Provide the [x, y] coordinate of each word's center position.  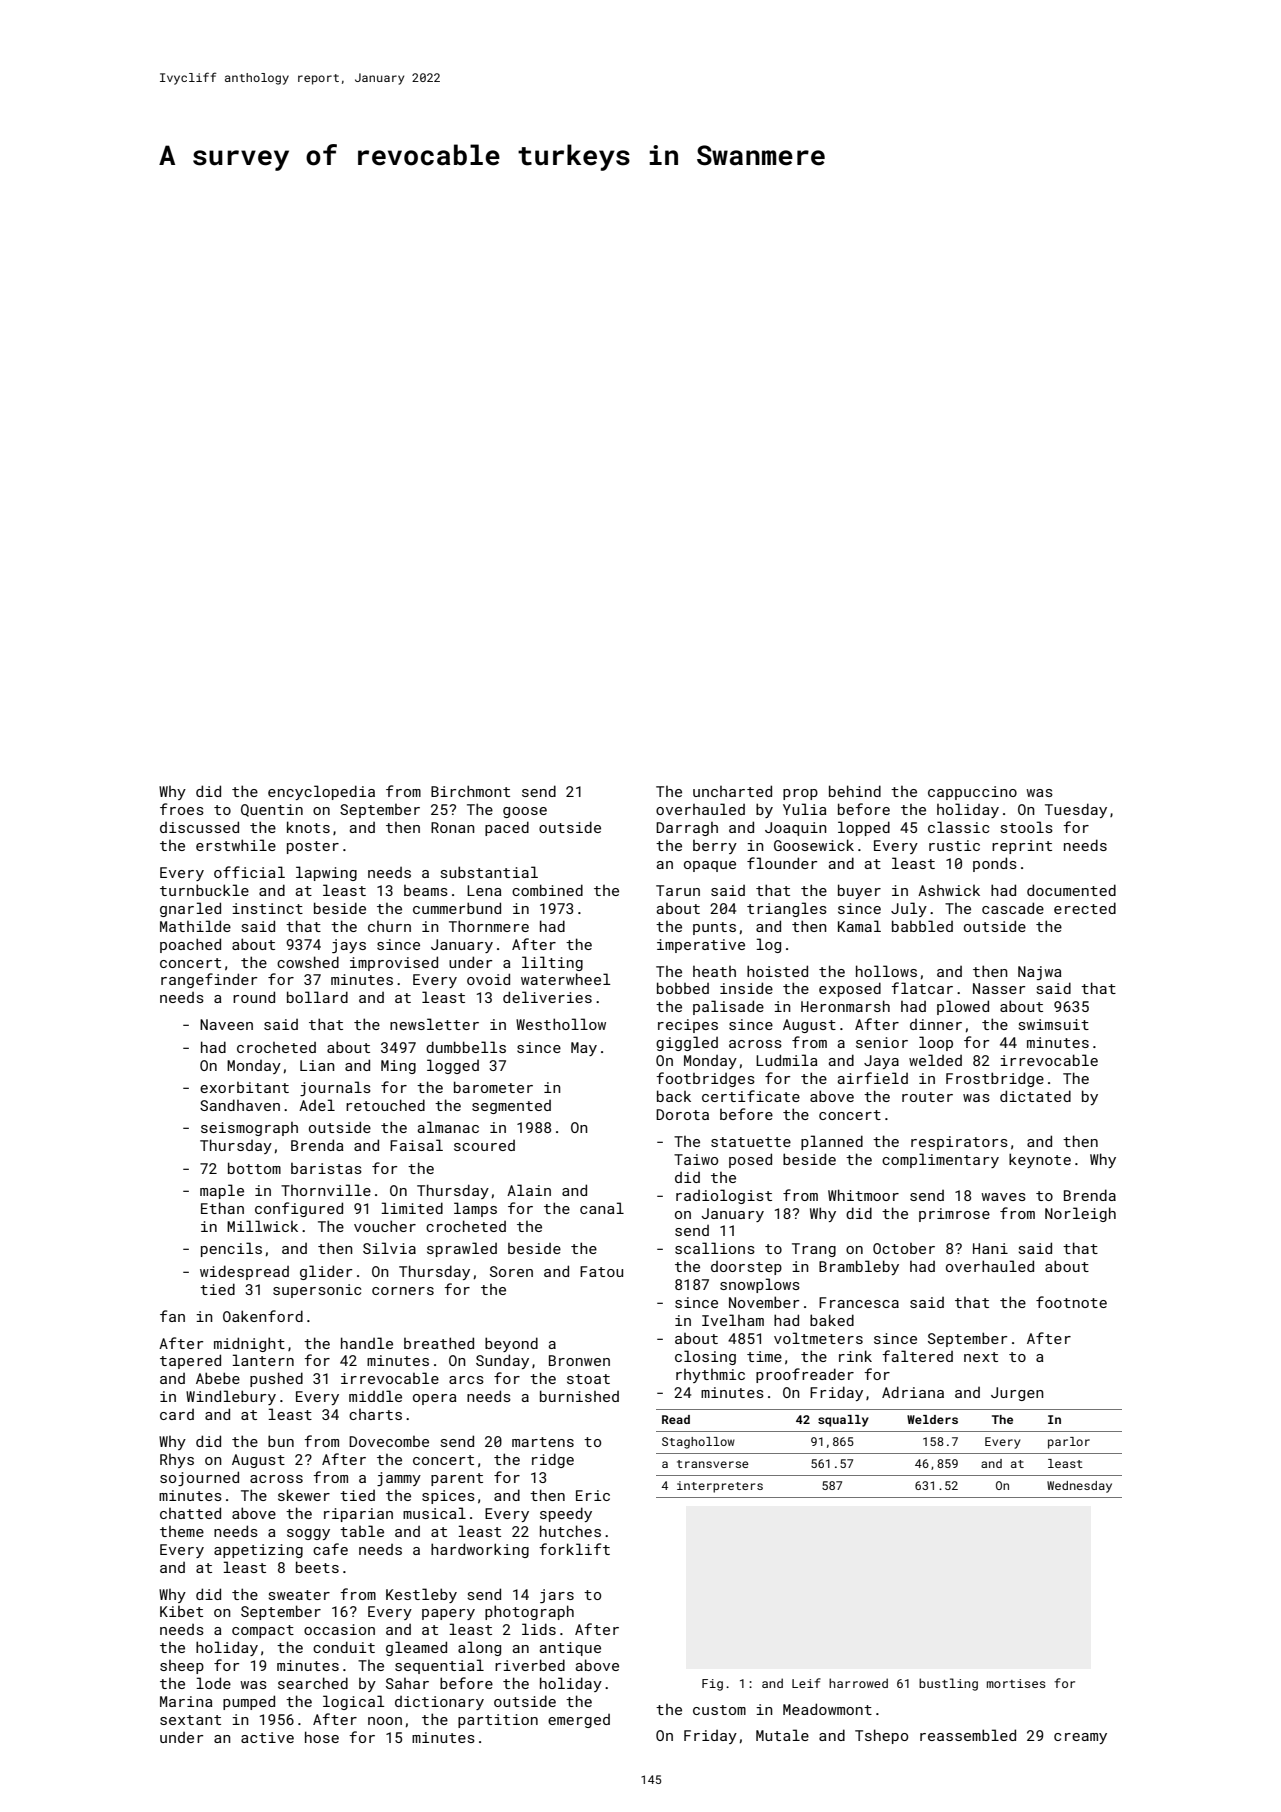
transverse [713, 1464]
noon [385, 1721]
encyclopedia [321, 792]
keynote [1040, 1160]
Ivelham [733, 1320]
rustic [954, 845]
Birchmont [470, 791]
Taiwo [696, 1159]
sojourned [199, 1478]
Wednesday [1079, 1487]
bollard [317, 997]
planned [832, 1142]
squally [843, 1421]
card [177, 1414]
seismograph [249, 1129]
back [674, 1096]
